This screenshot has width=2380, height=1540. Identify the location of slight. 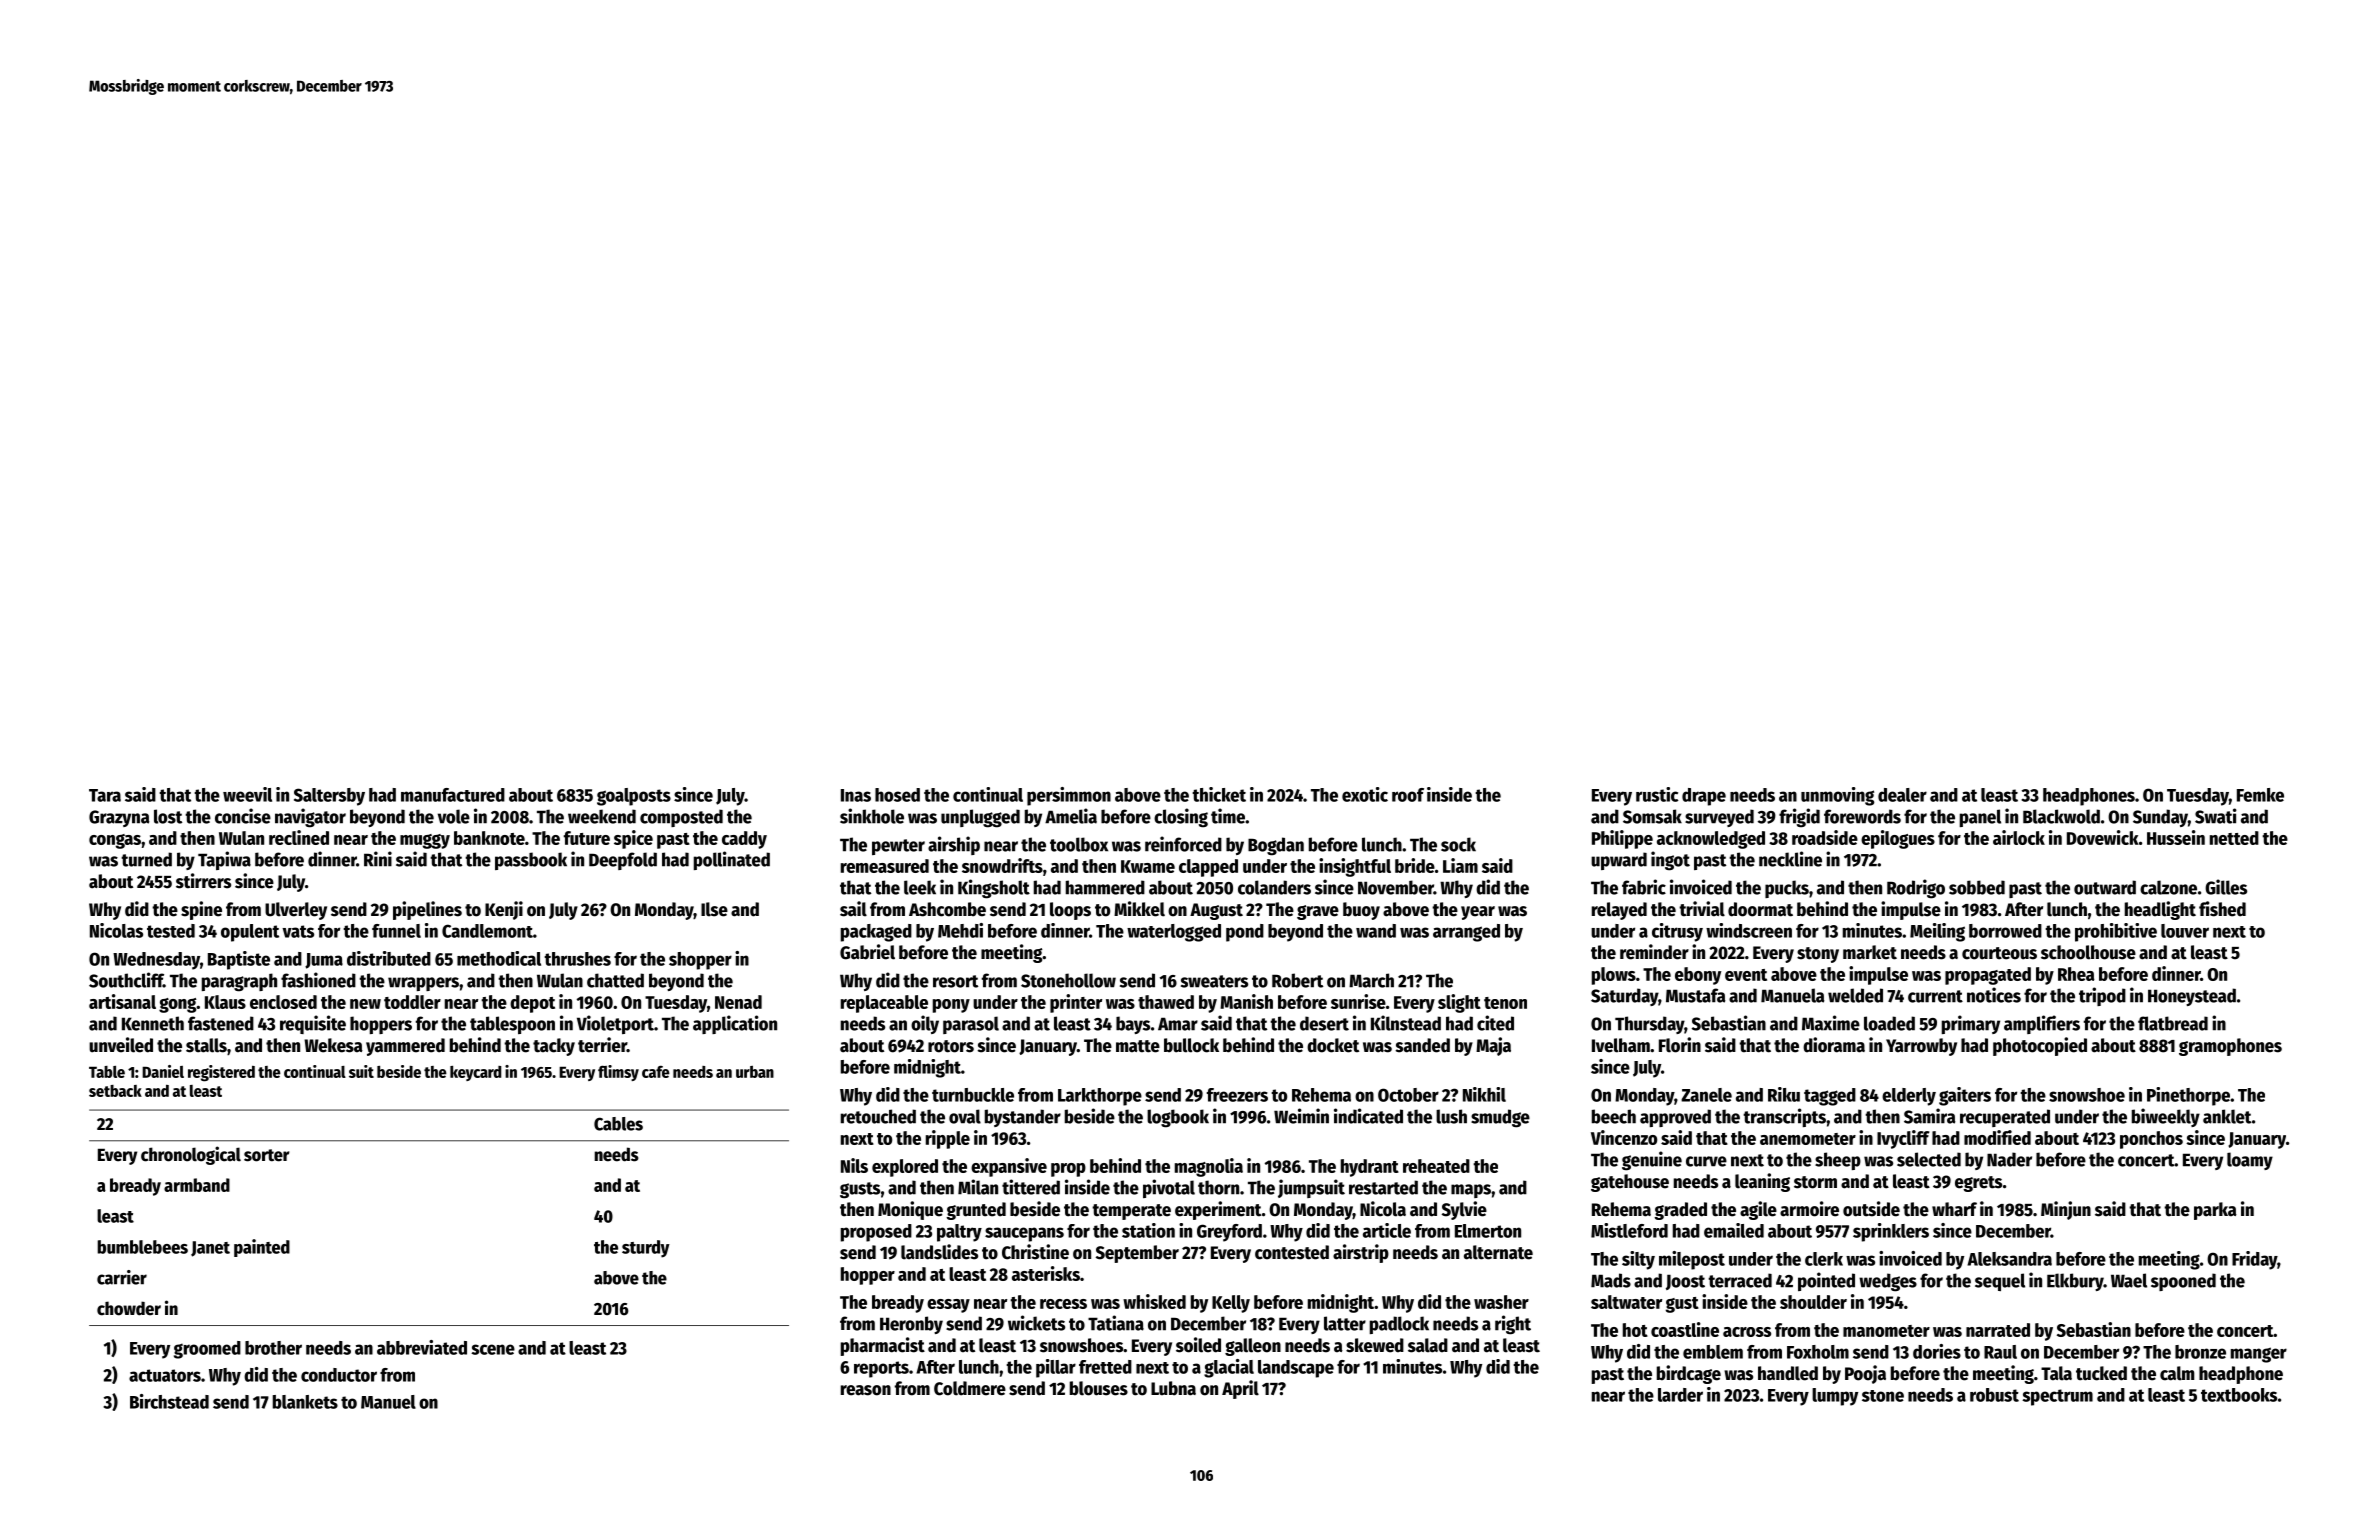
(1459, 1003).
